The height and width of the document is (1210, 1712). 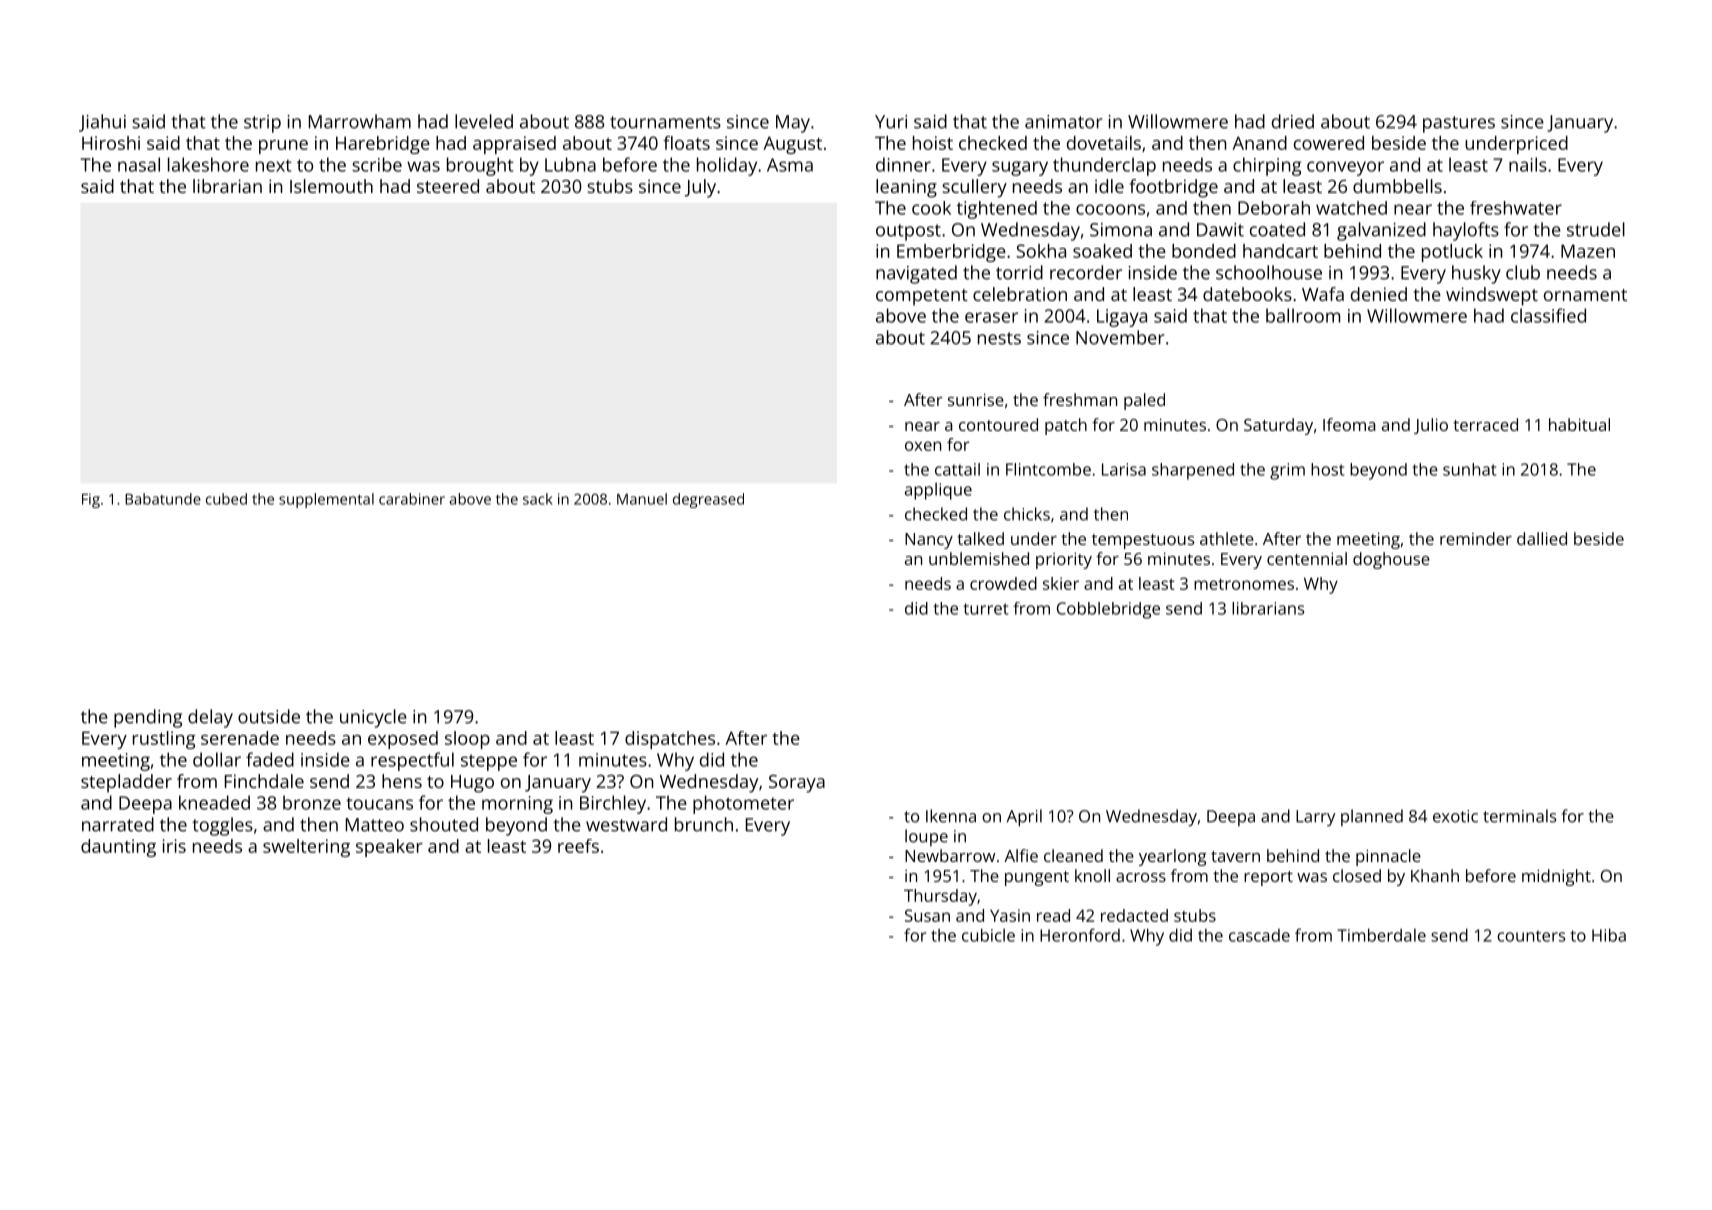 What do you see at coordinates (1303, 315) in the document?
I see `ballroom` at bounding box center [1303, 315].
